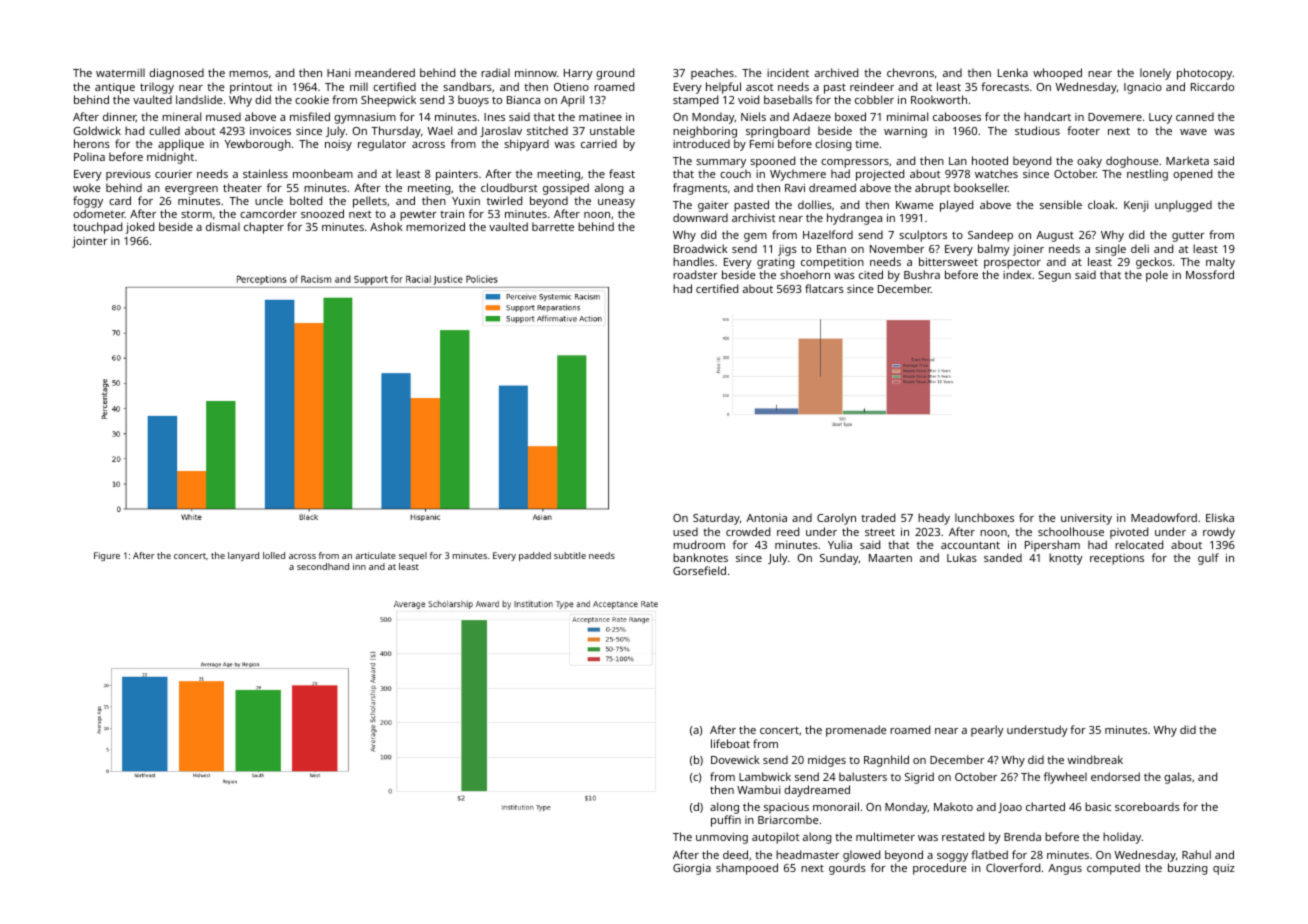  I want to click on gulf, so click(1208, 559).
